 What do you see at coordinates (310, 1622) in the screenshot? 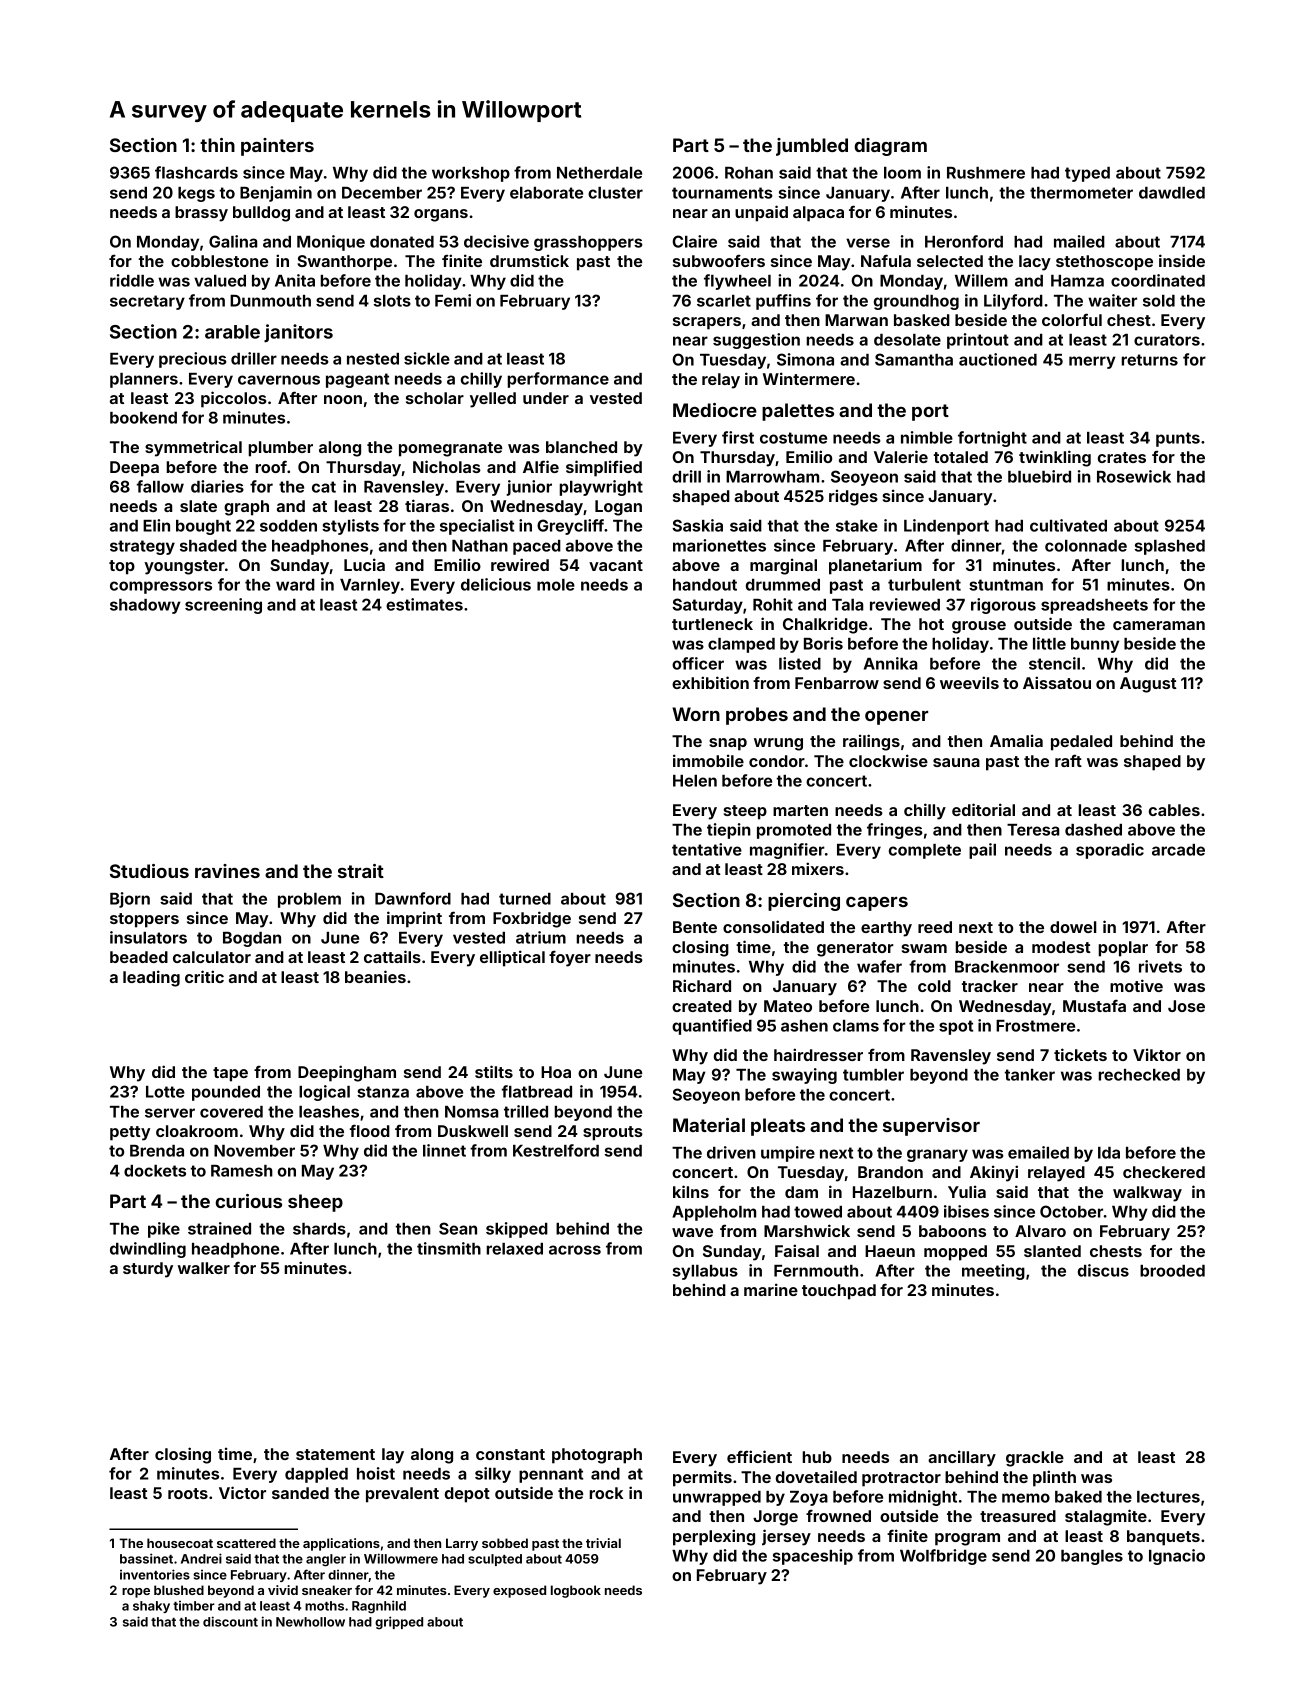
I see `Newhollow` at bounding box center [310, 1622].
